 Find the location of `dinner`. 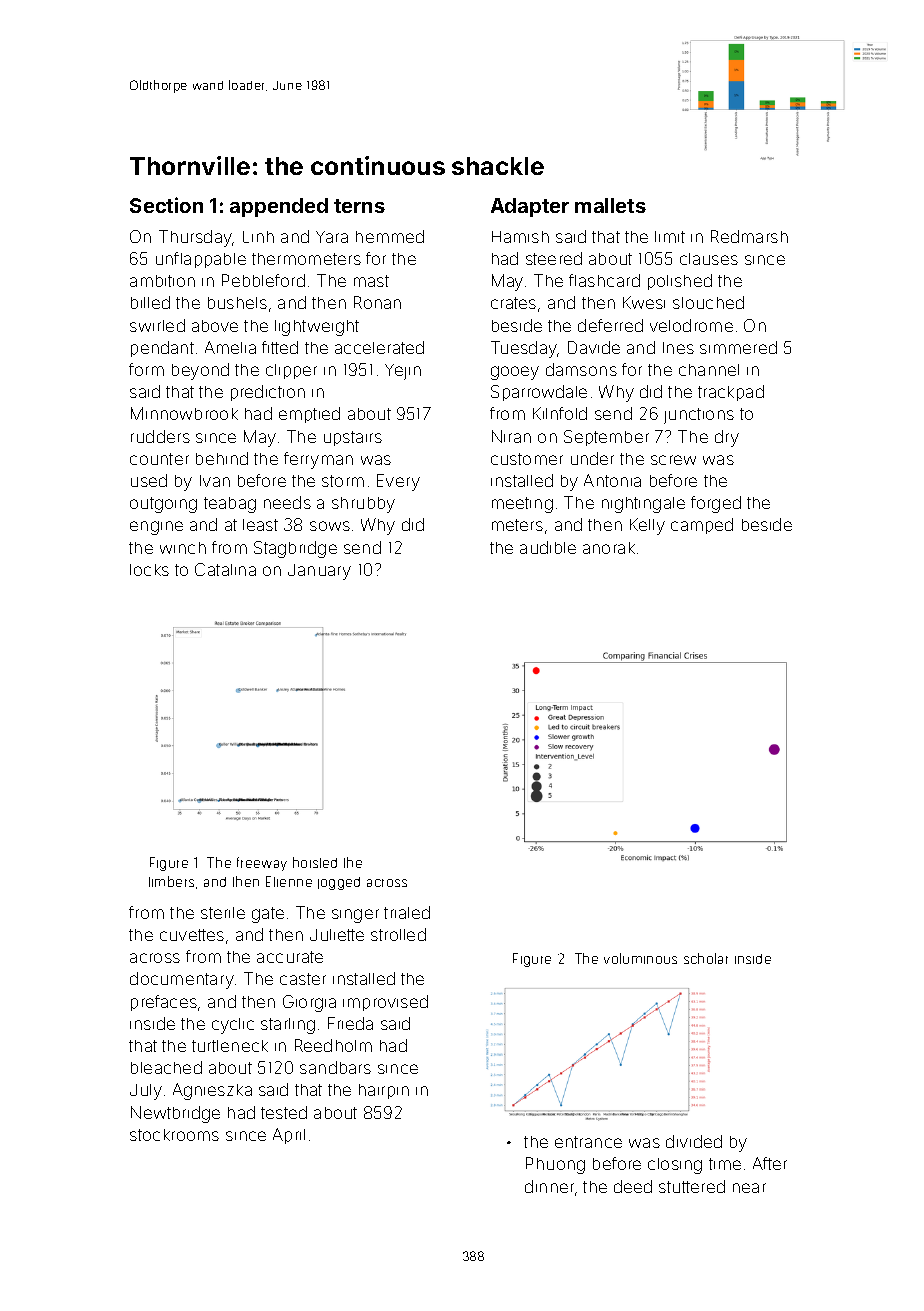

dinner is located at coordinates (549, 1186).
